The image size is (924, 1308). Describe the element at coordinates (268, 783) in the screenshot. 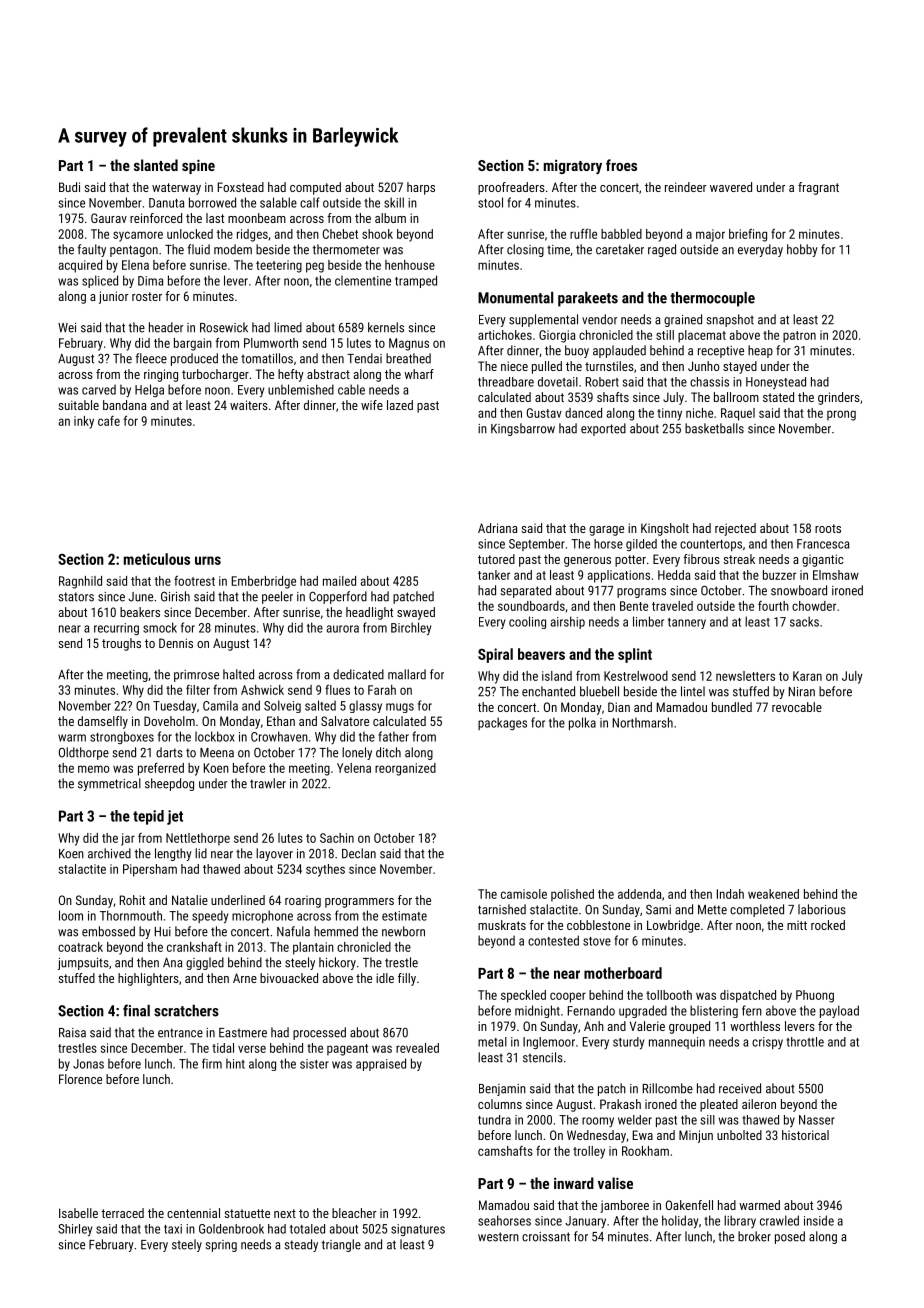

I see `trawler` at that location.
